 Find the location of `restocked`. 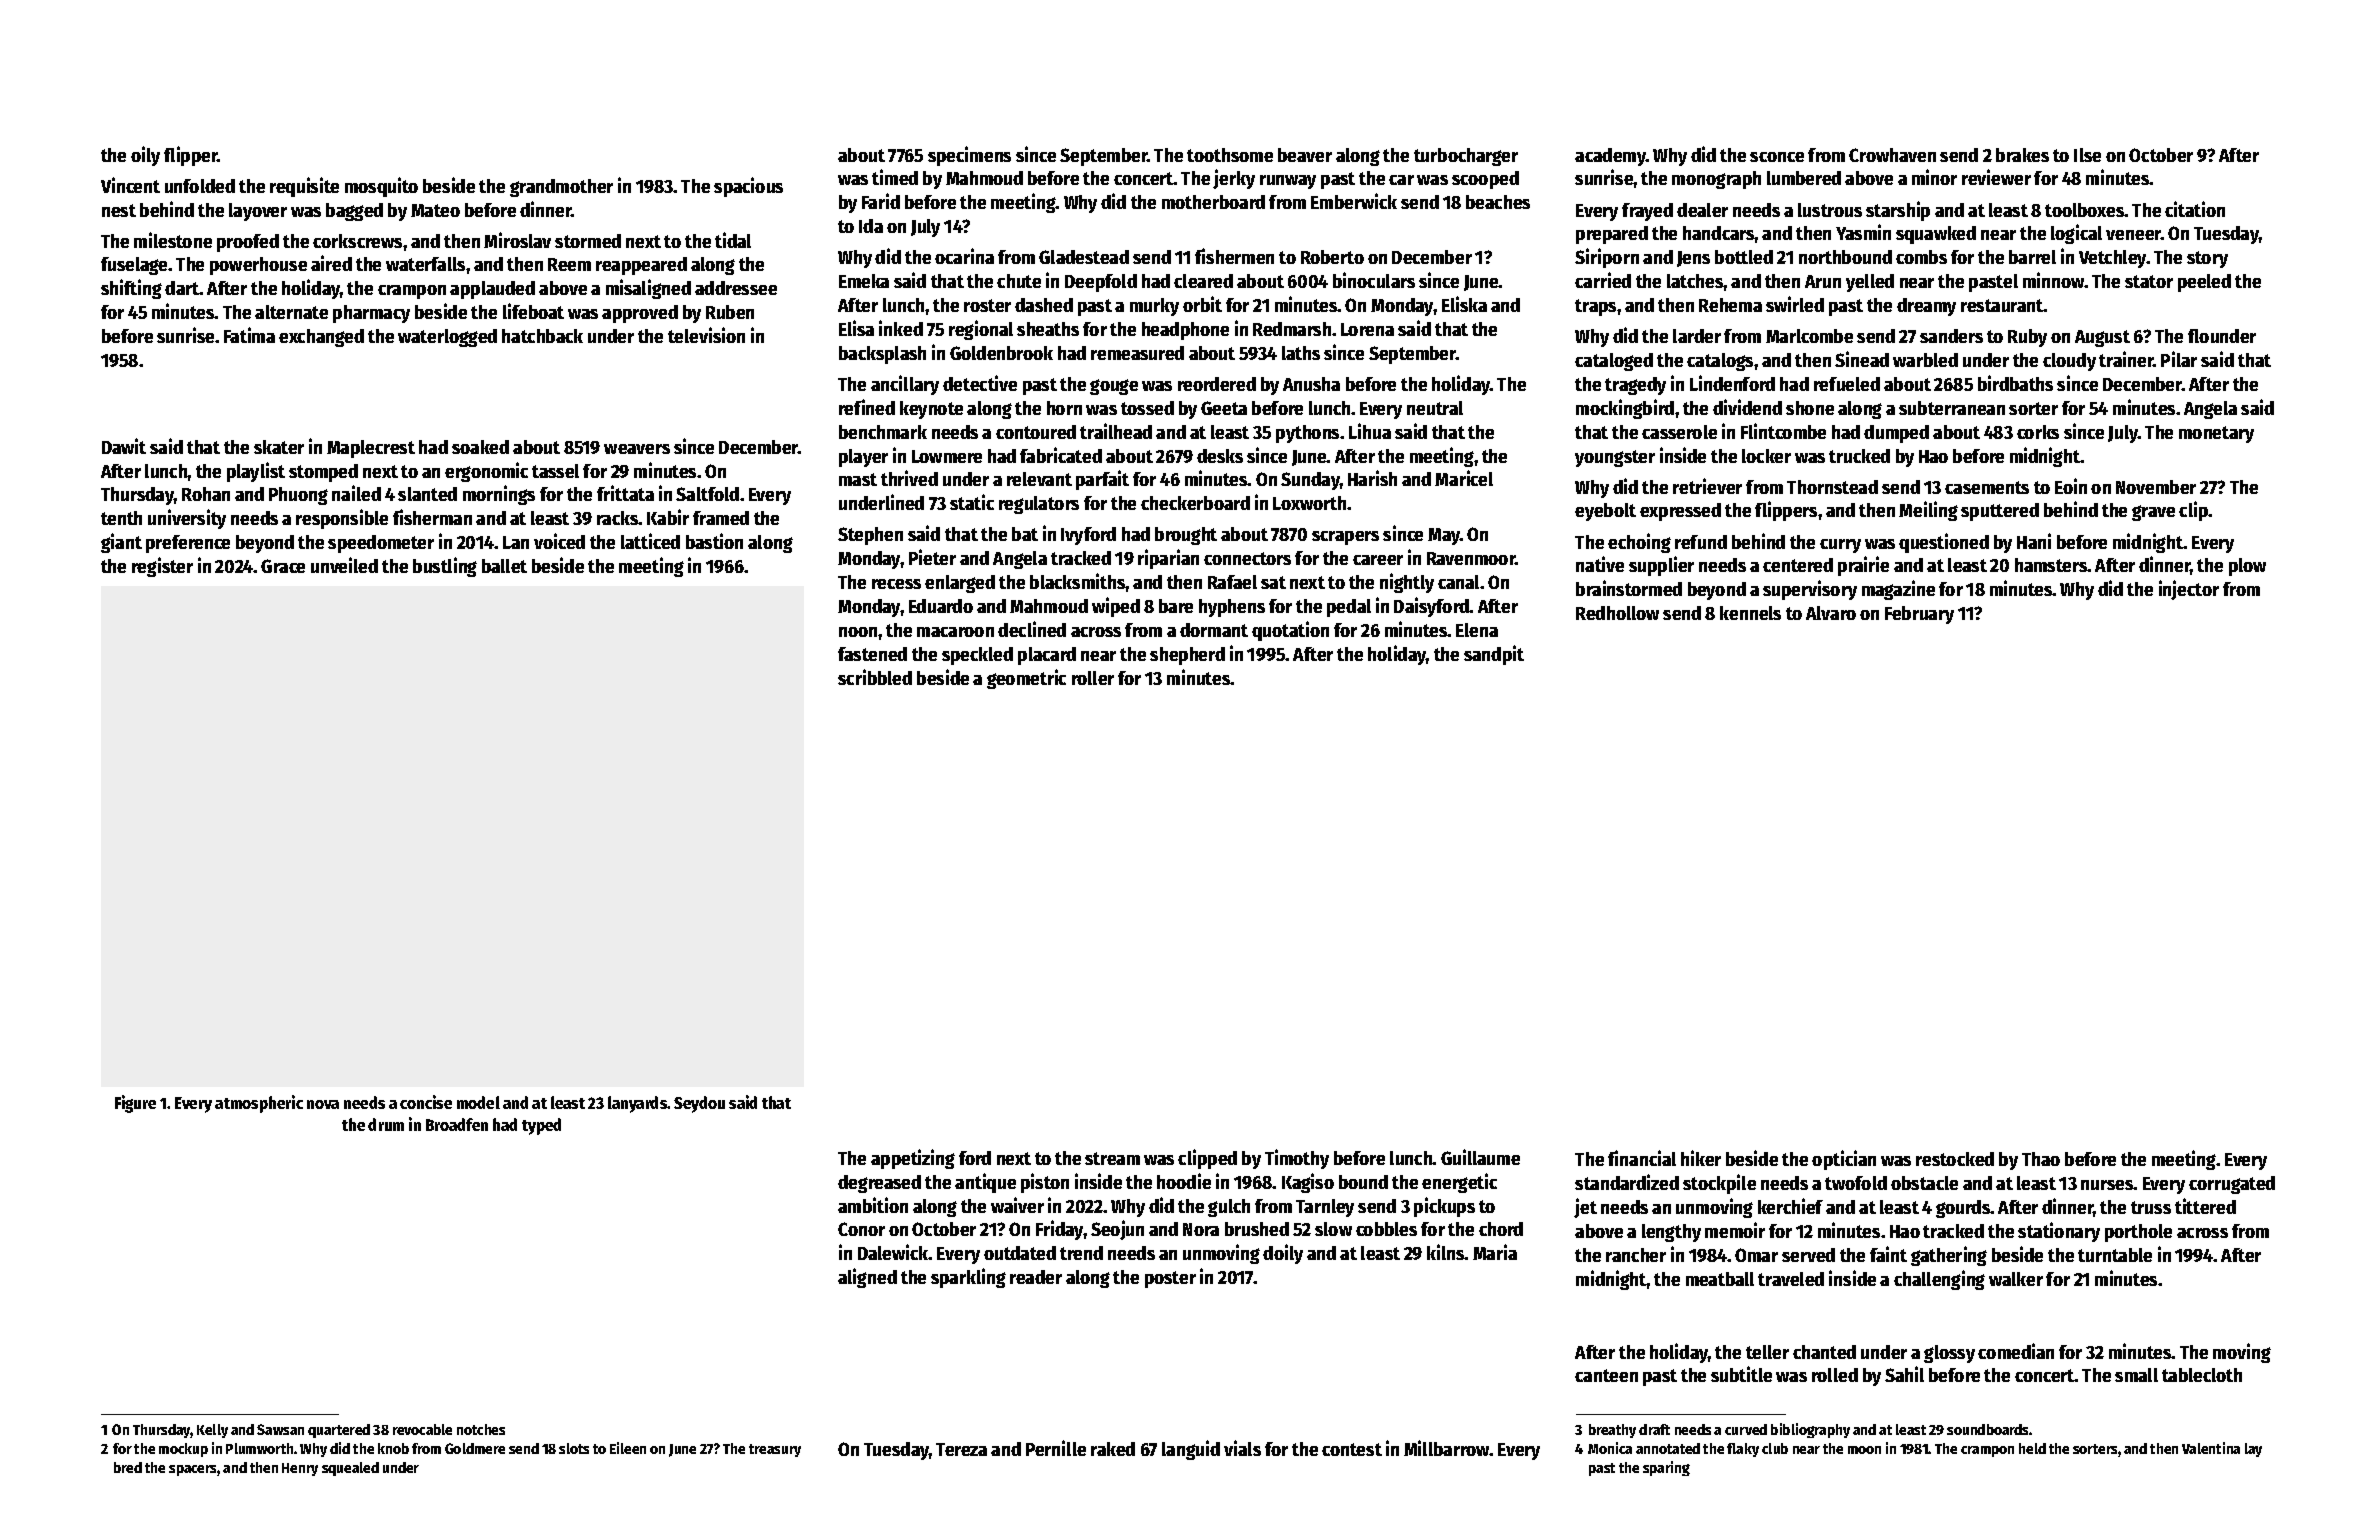

restocked is located at coordinates (1955, 1159).
